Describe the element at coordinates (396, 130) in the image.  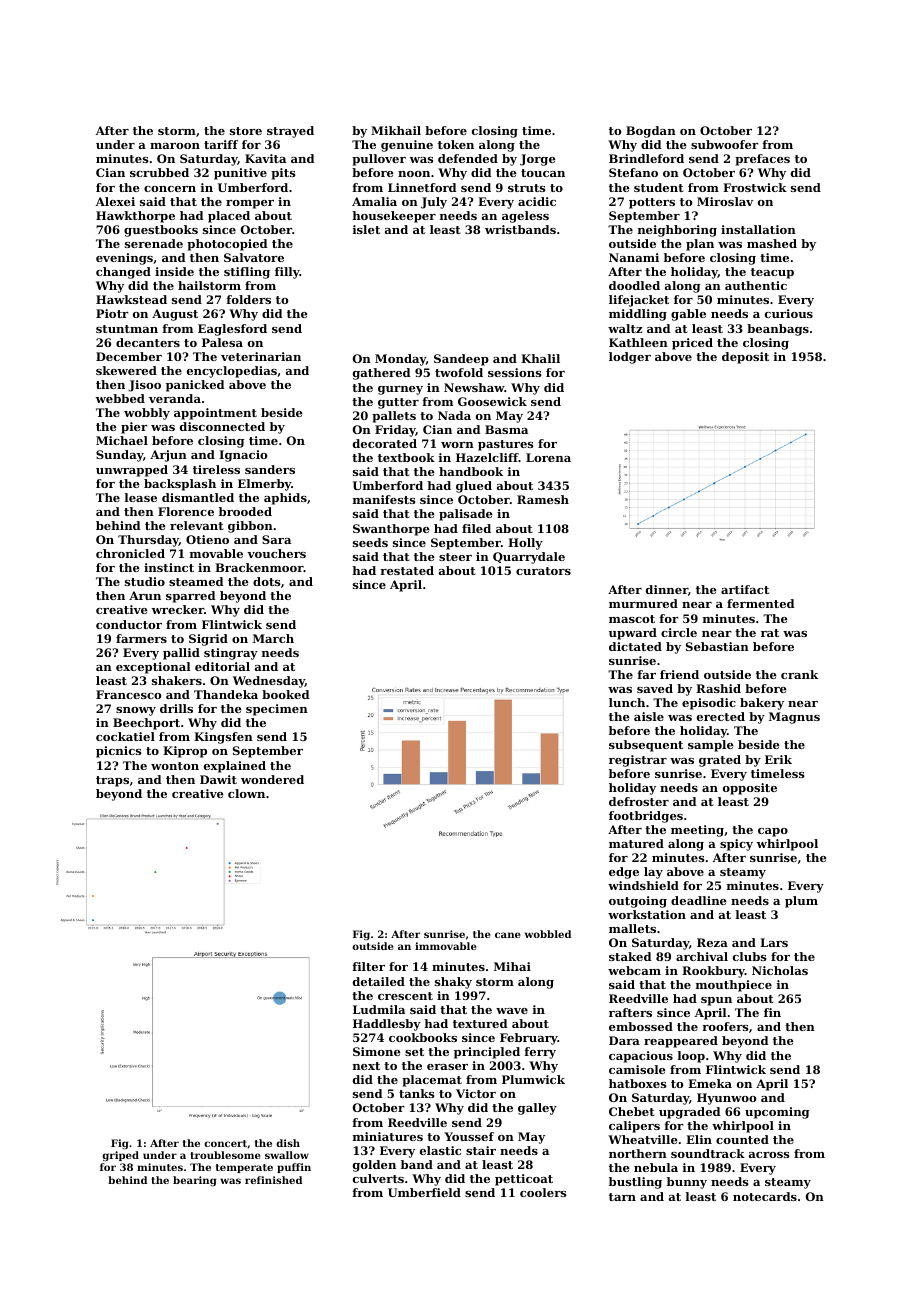
I see `Mikhail` at that location.
